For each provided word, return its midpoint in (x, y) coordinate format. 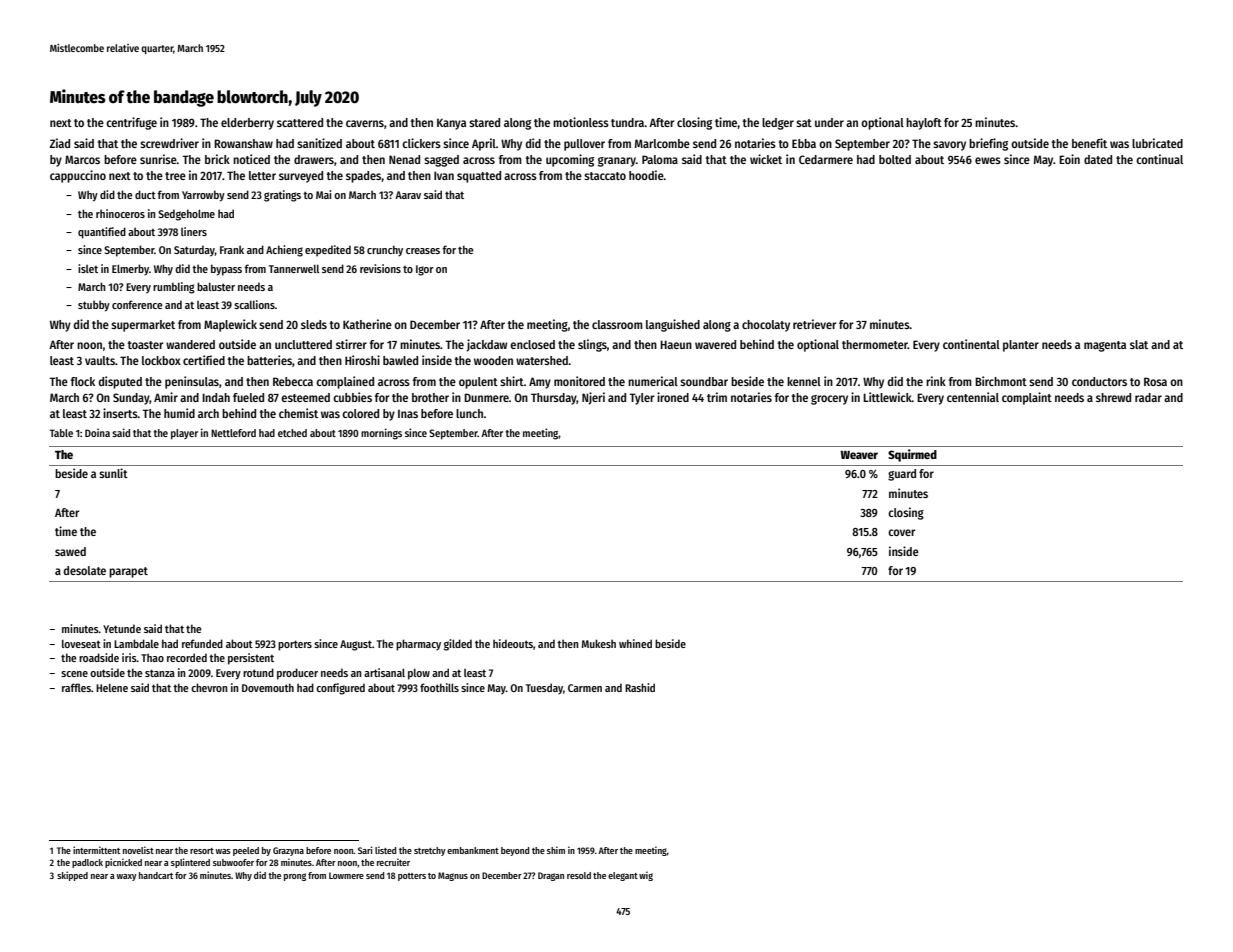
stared (484, 122)
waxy (127, 877)
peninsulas (192, 382)
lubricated (1157, 143)
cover (901, 532)
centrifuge (131, 123)
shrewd (1113, 397)
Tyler (641, 399)
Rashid (640, 687)
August (356, 645)
